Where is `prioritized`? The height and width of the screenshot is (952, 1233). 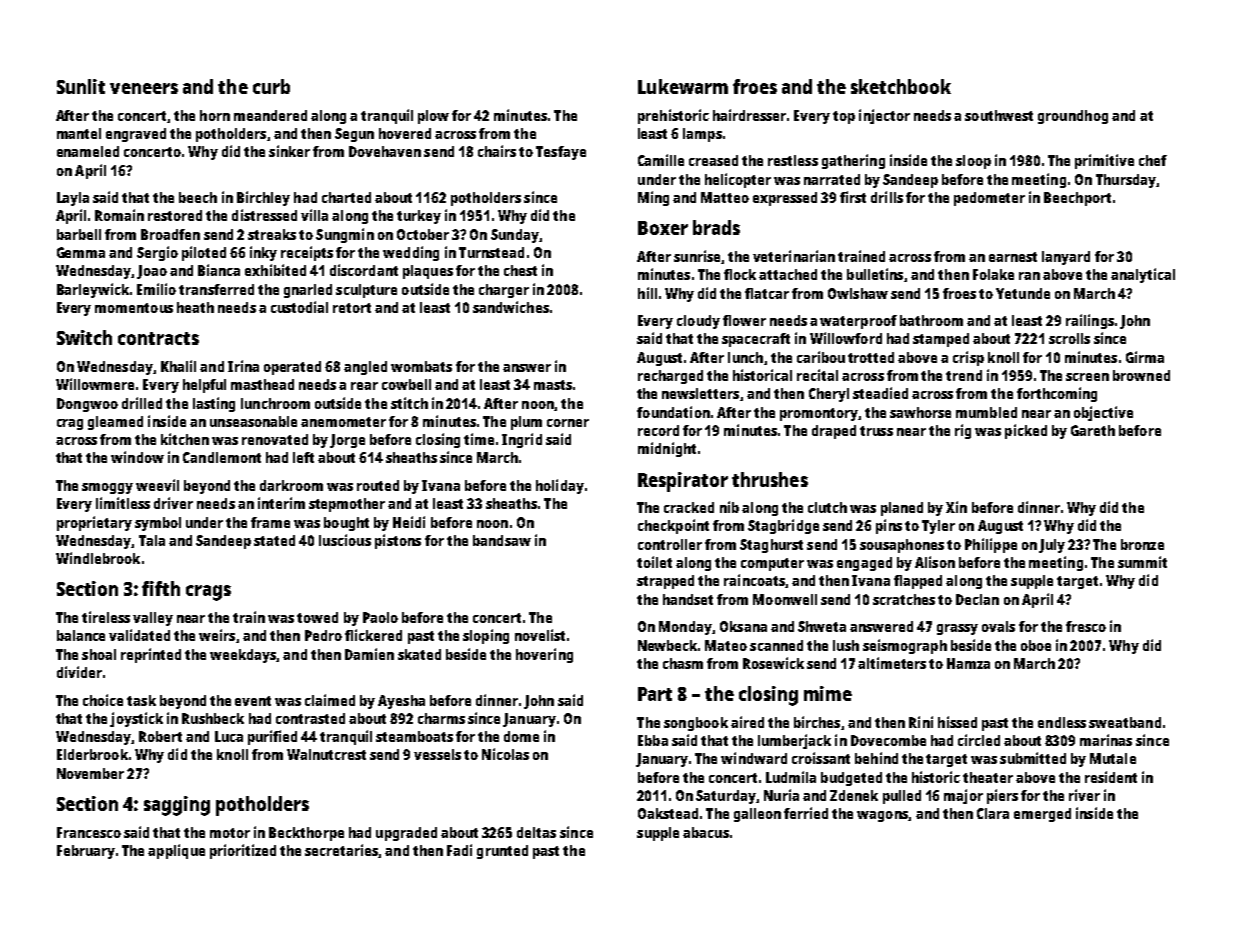
prioritized is located at coordinates (243, 851).
